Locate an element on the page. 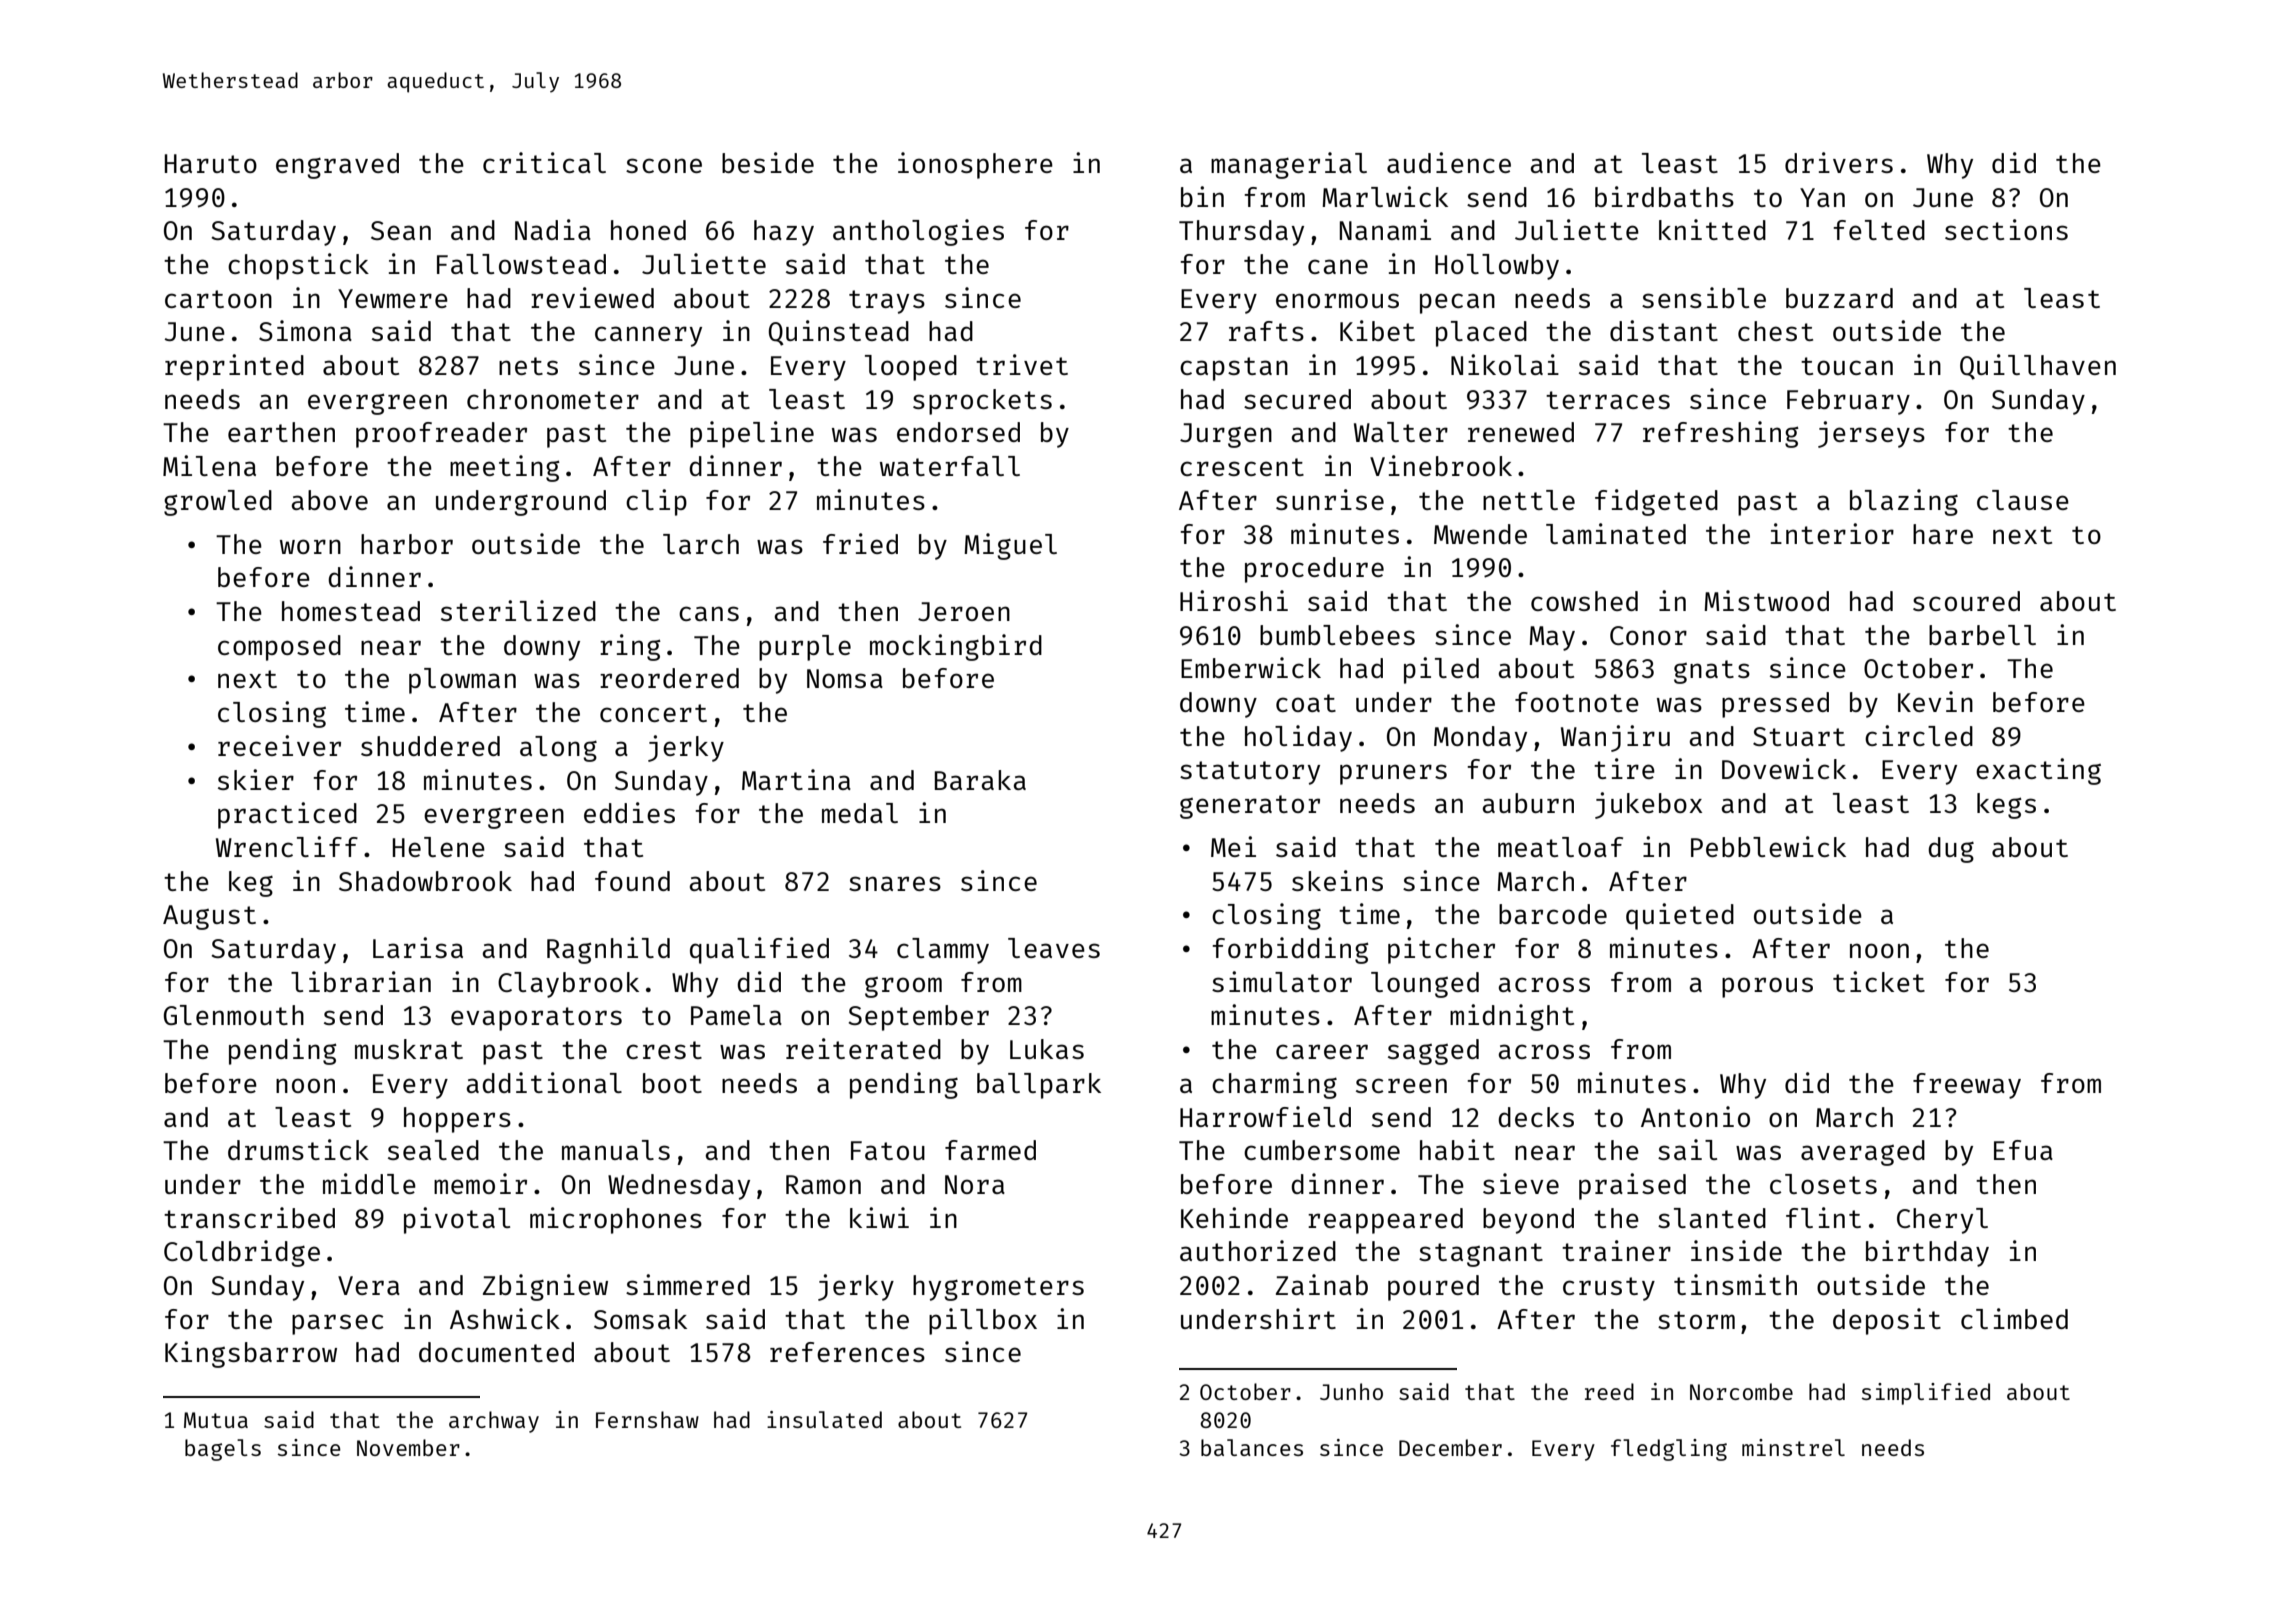  buzzard is located at coordinates (1839, 298).
